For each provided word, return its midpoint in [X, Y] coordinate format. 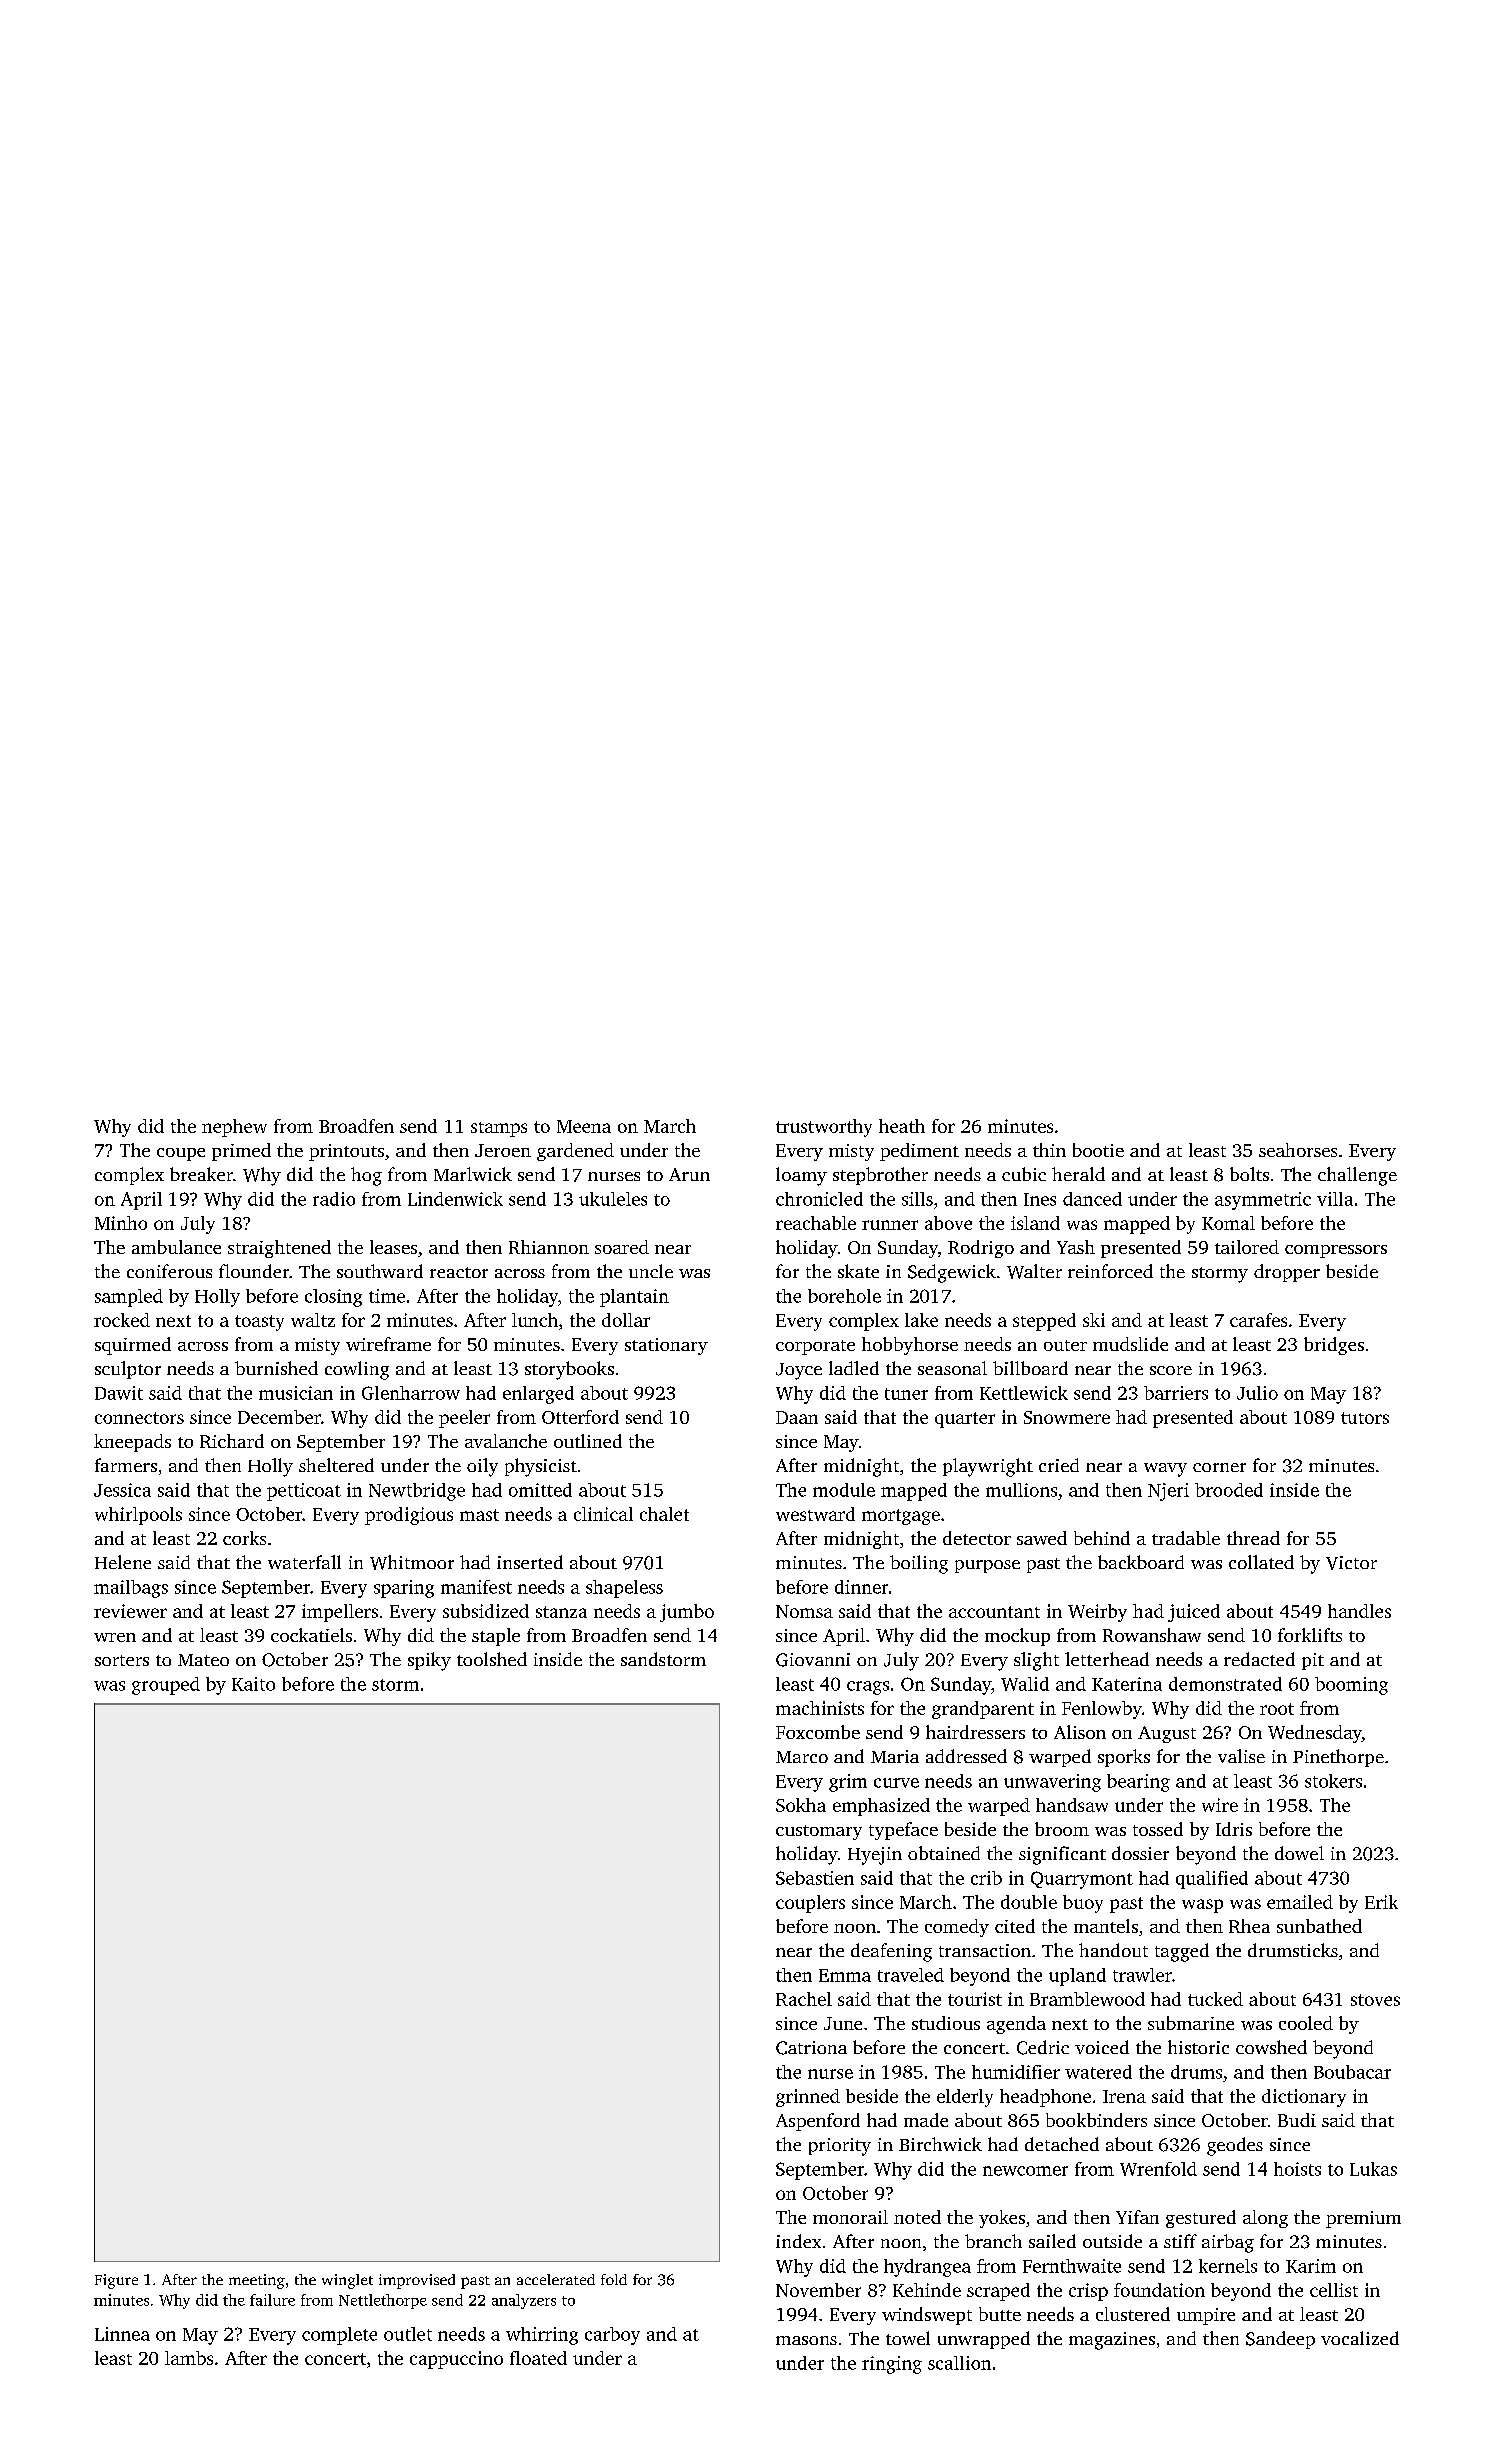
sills [917, 1199]
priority [840, 2147]
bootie [1098, 1150]
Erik [1381, 1902]
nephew [234, 1128]
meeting [257, 2281]
